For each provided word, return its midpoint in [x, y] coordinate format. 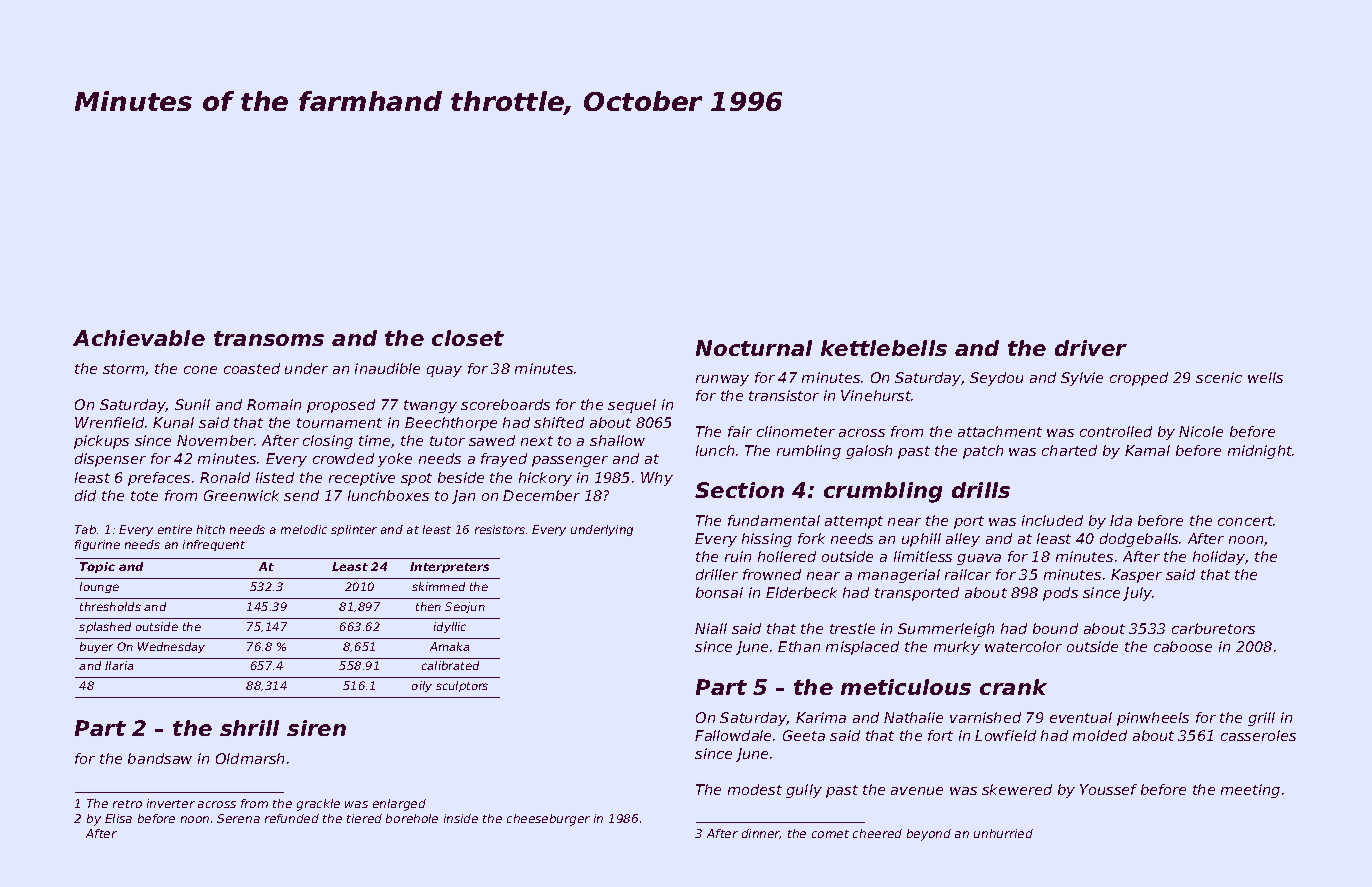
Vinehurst [876, 395]
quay [444, 371]
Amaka [449, 646]
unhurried [1003, 833]
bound [1055, 628]
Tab [85, 529]
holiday [1219, 558]
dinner [761, 834]
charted [1069, 450]
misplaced [862, 648]
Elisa [118, 818]
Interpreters [449, 567]
